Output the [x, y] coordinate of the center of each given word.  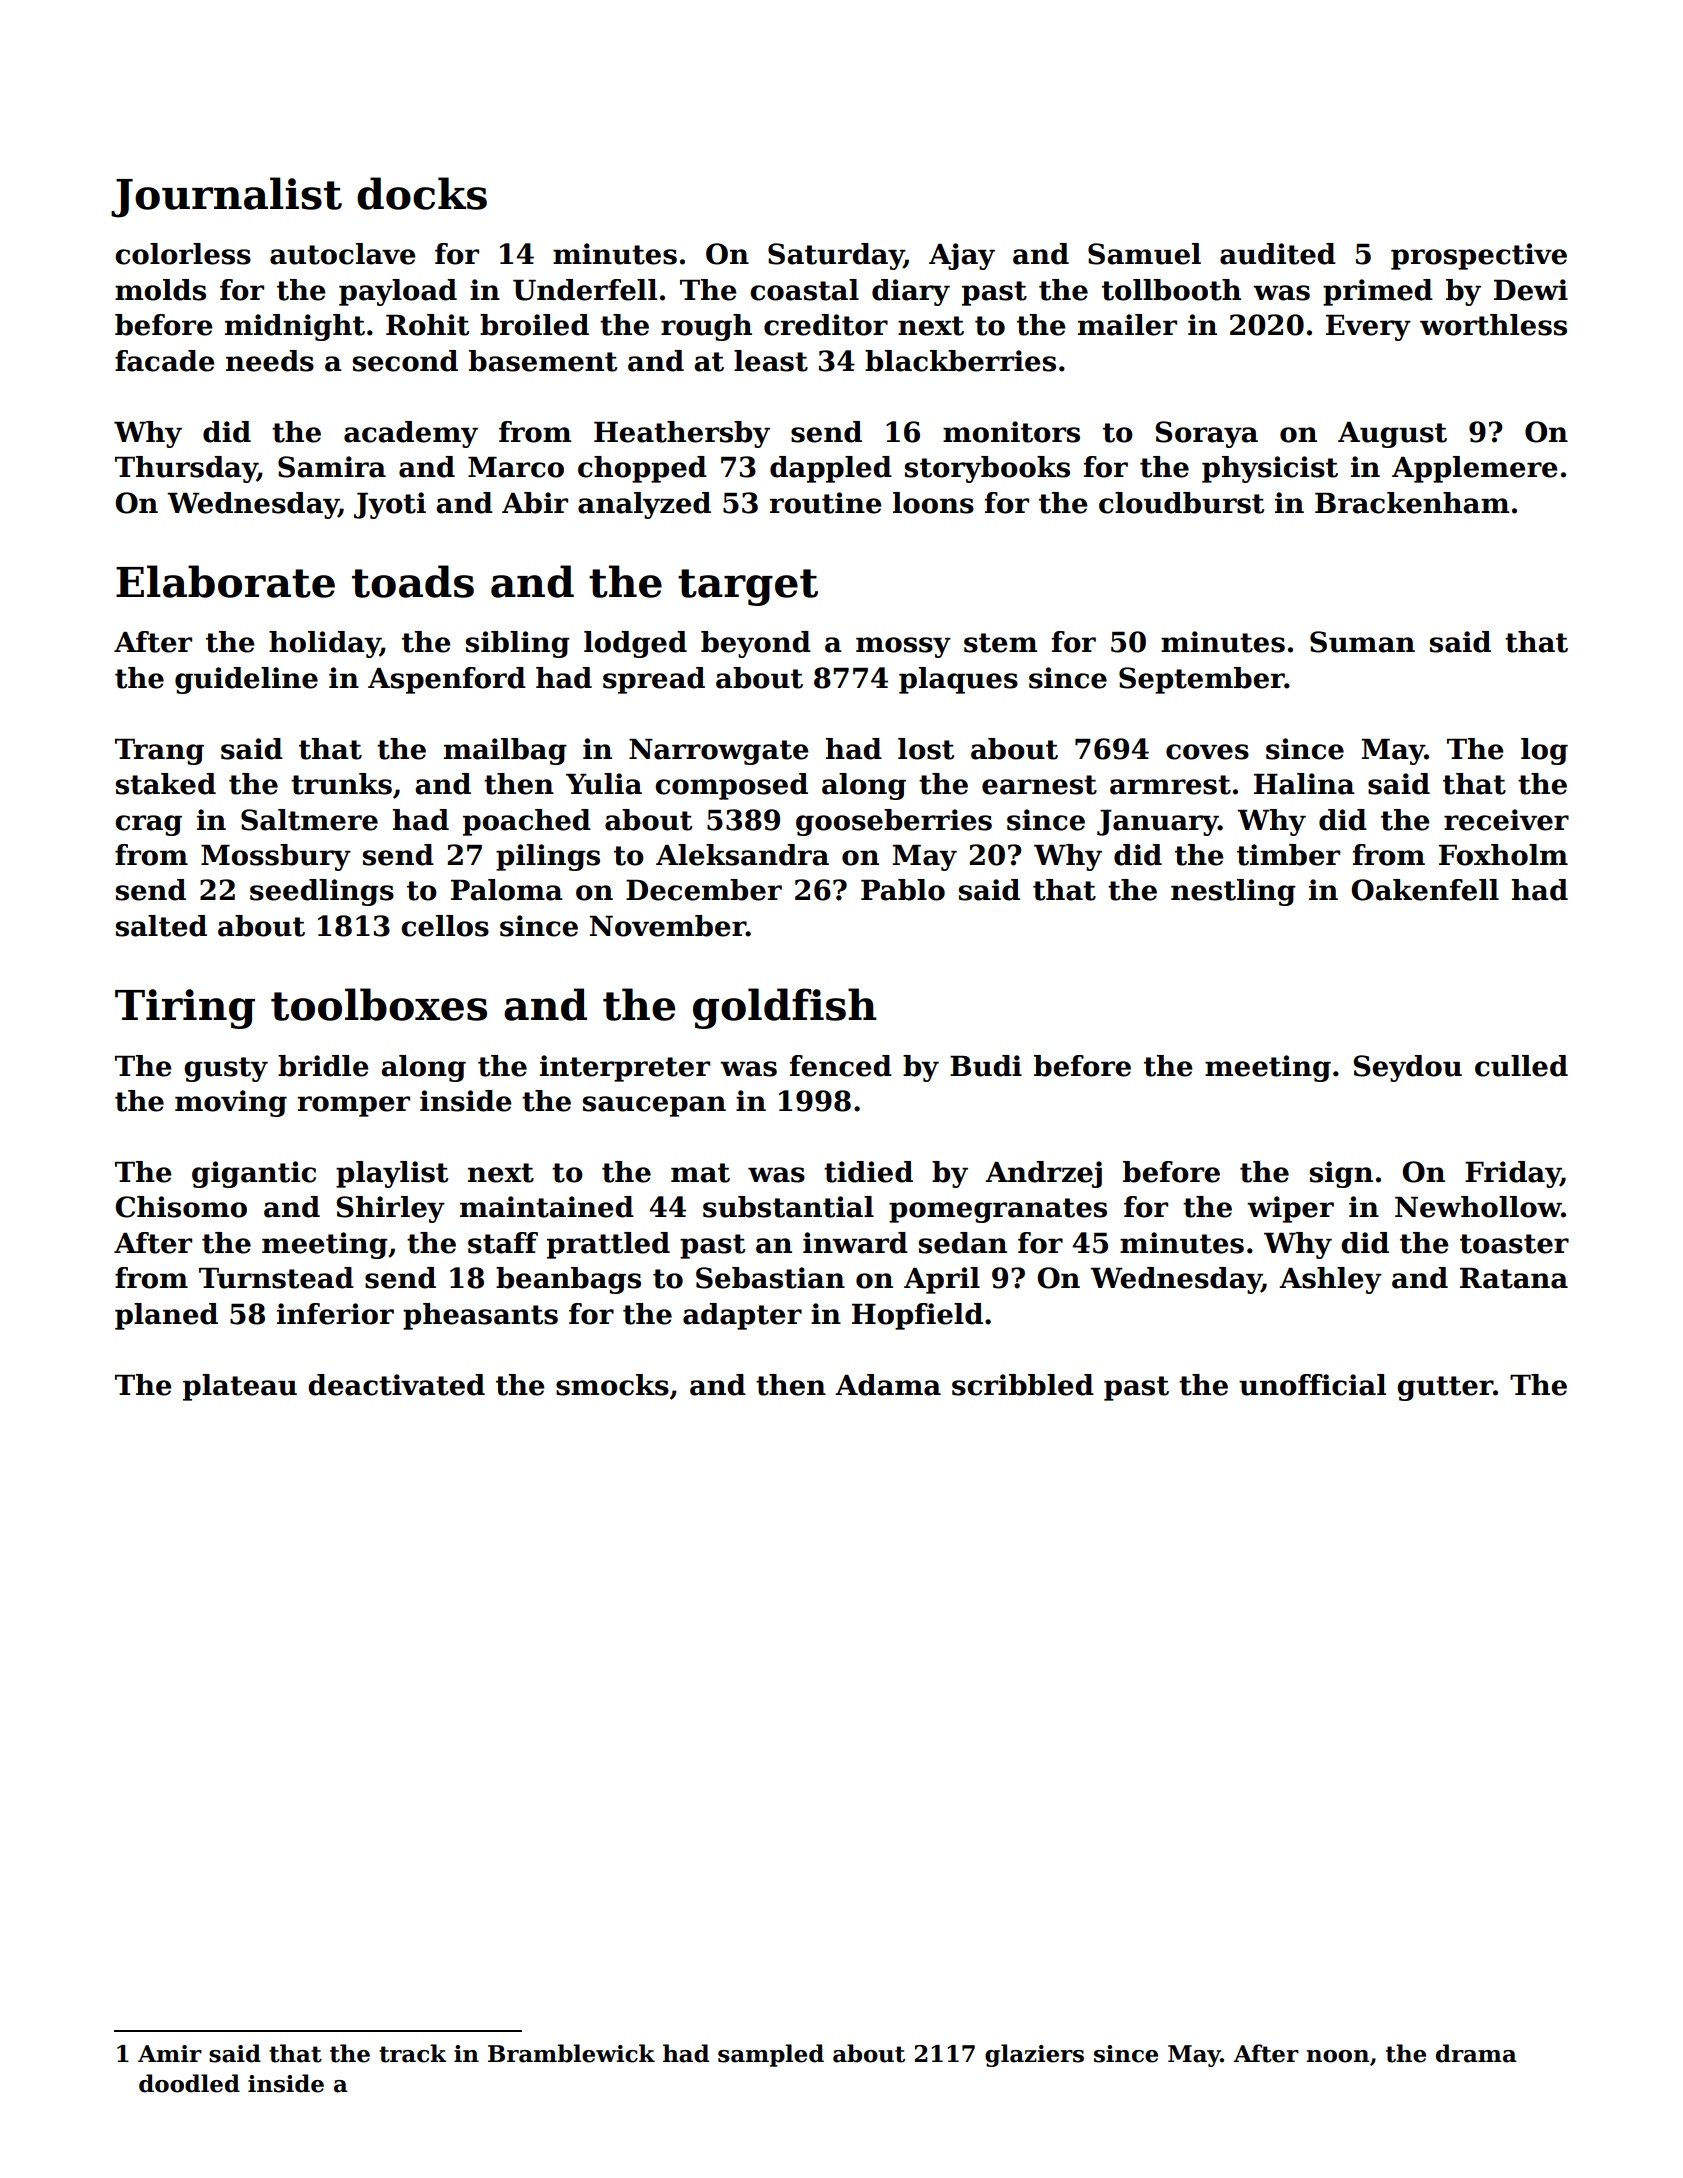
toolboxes [379, 1004]
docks [422, 193]
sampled [771, 2055]
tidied [868, 1172]
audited [1278, 254]
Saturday [836, 256]
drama [1476, 2053]
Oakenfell [1425, 890]
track [413, 2053]
